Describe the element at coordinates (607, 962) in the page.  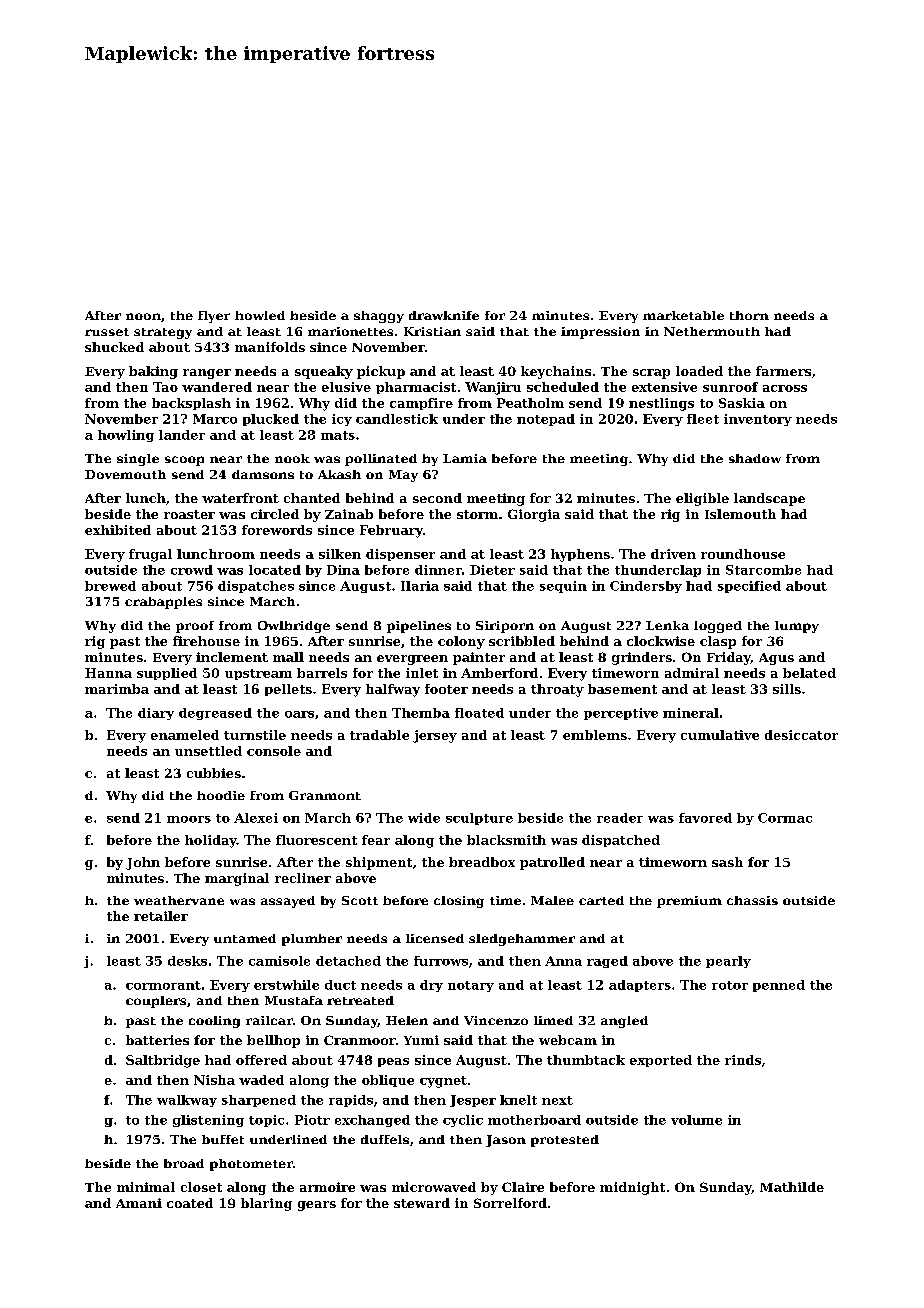
I see `raged` at that location.
